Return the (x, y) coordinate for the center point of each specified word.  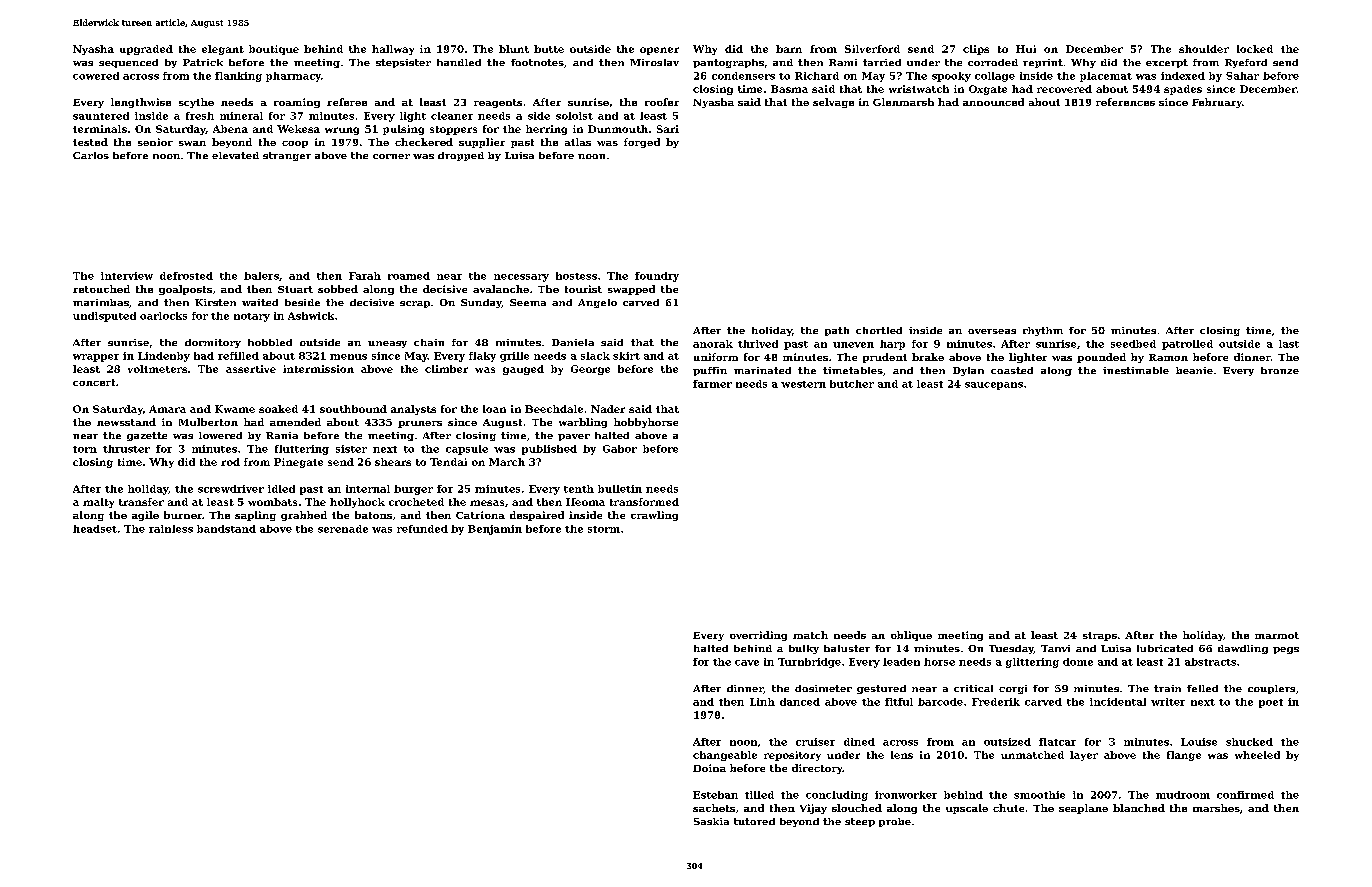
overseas (992, 331)
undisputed (104, 317)
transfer (141, 502)
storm (604, 529)
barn (789, 49)
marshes (1216, 808)
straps (1100, 636)
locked (1255, 49)
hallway (393, 50)
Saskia (711, 821)
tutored (754, 821)
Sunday (481, 303)
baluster (847, 648)
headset (95, 529)
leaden (901, 662)
